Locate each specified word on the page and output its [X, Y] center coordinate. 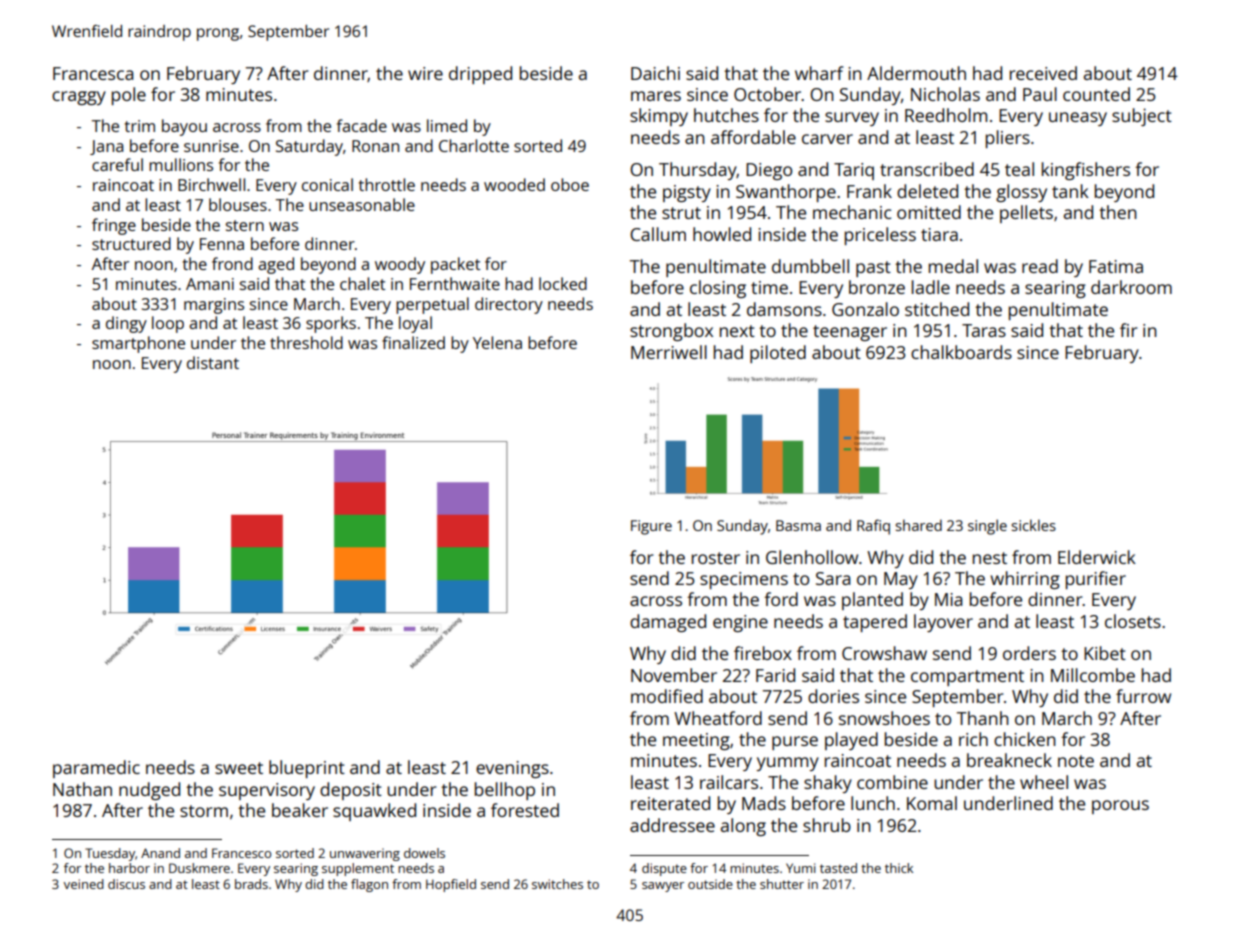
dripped [480, 75]
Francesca [93, 73]
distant [213, 362]
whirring [1025, 580]
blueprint [307, 769]
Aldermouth [916, 73]
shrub [827, 825]
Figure [651, 527]
